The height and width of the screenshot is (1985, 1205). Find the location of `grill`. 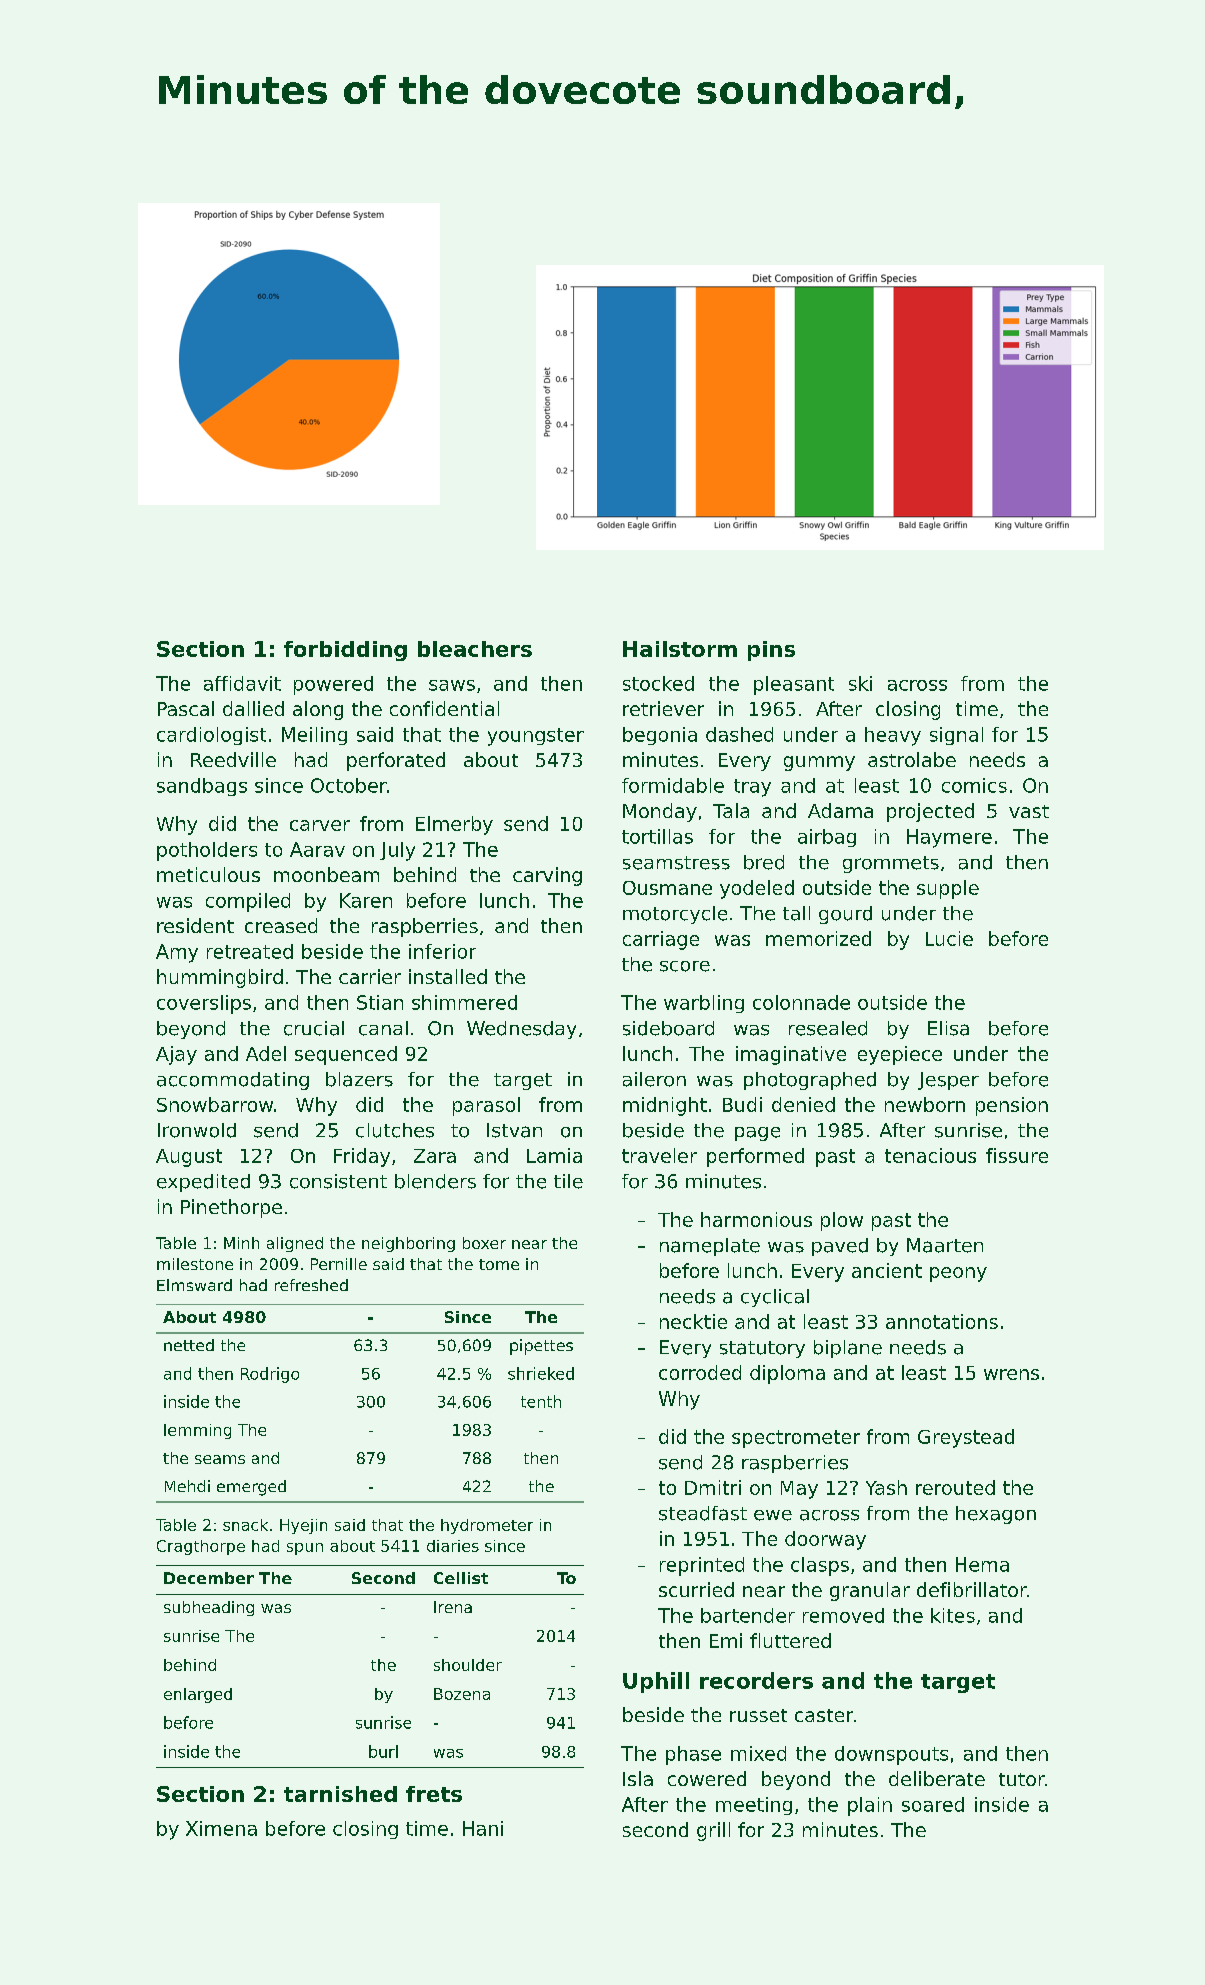

grill is located at coordinates (713, 1831).
